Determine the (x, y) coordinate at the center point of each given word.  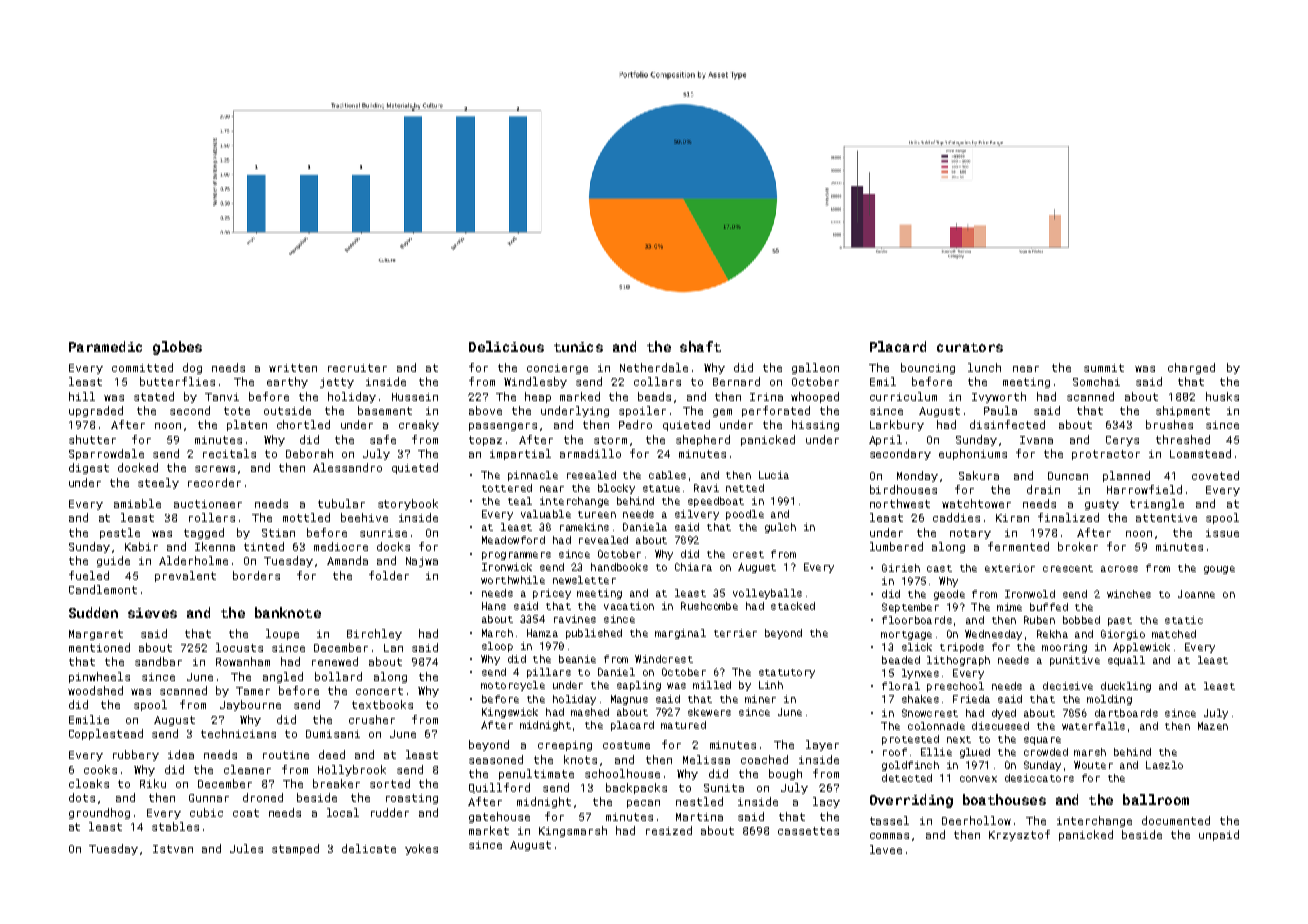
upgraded (96, 411)
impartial (520, 454)
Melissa (706, 759)
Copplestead (106, 734)
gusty (1102, 505)
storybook (408, 504)
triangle (1157, 504)
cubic (206, 812)
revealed (603, 540)
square (1042, 741)
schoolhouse (622, 773)
